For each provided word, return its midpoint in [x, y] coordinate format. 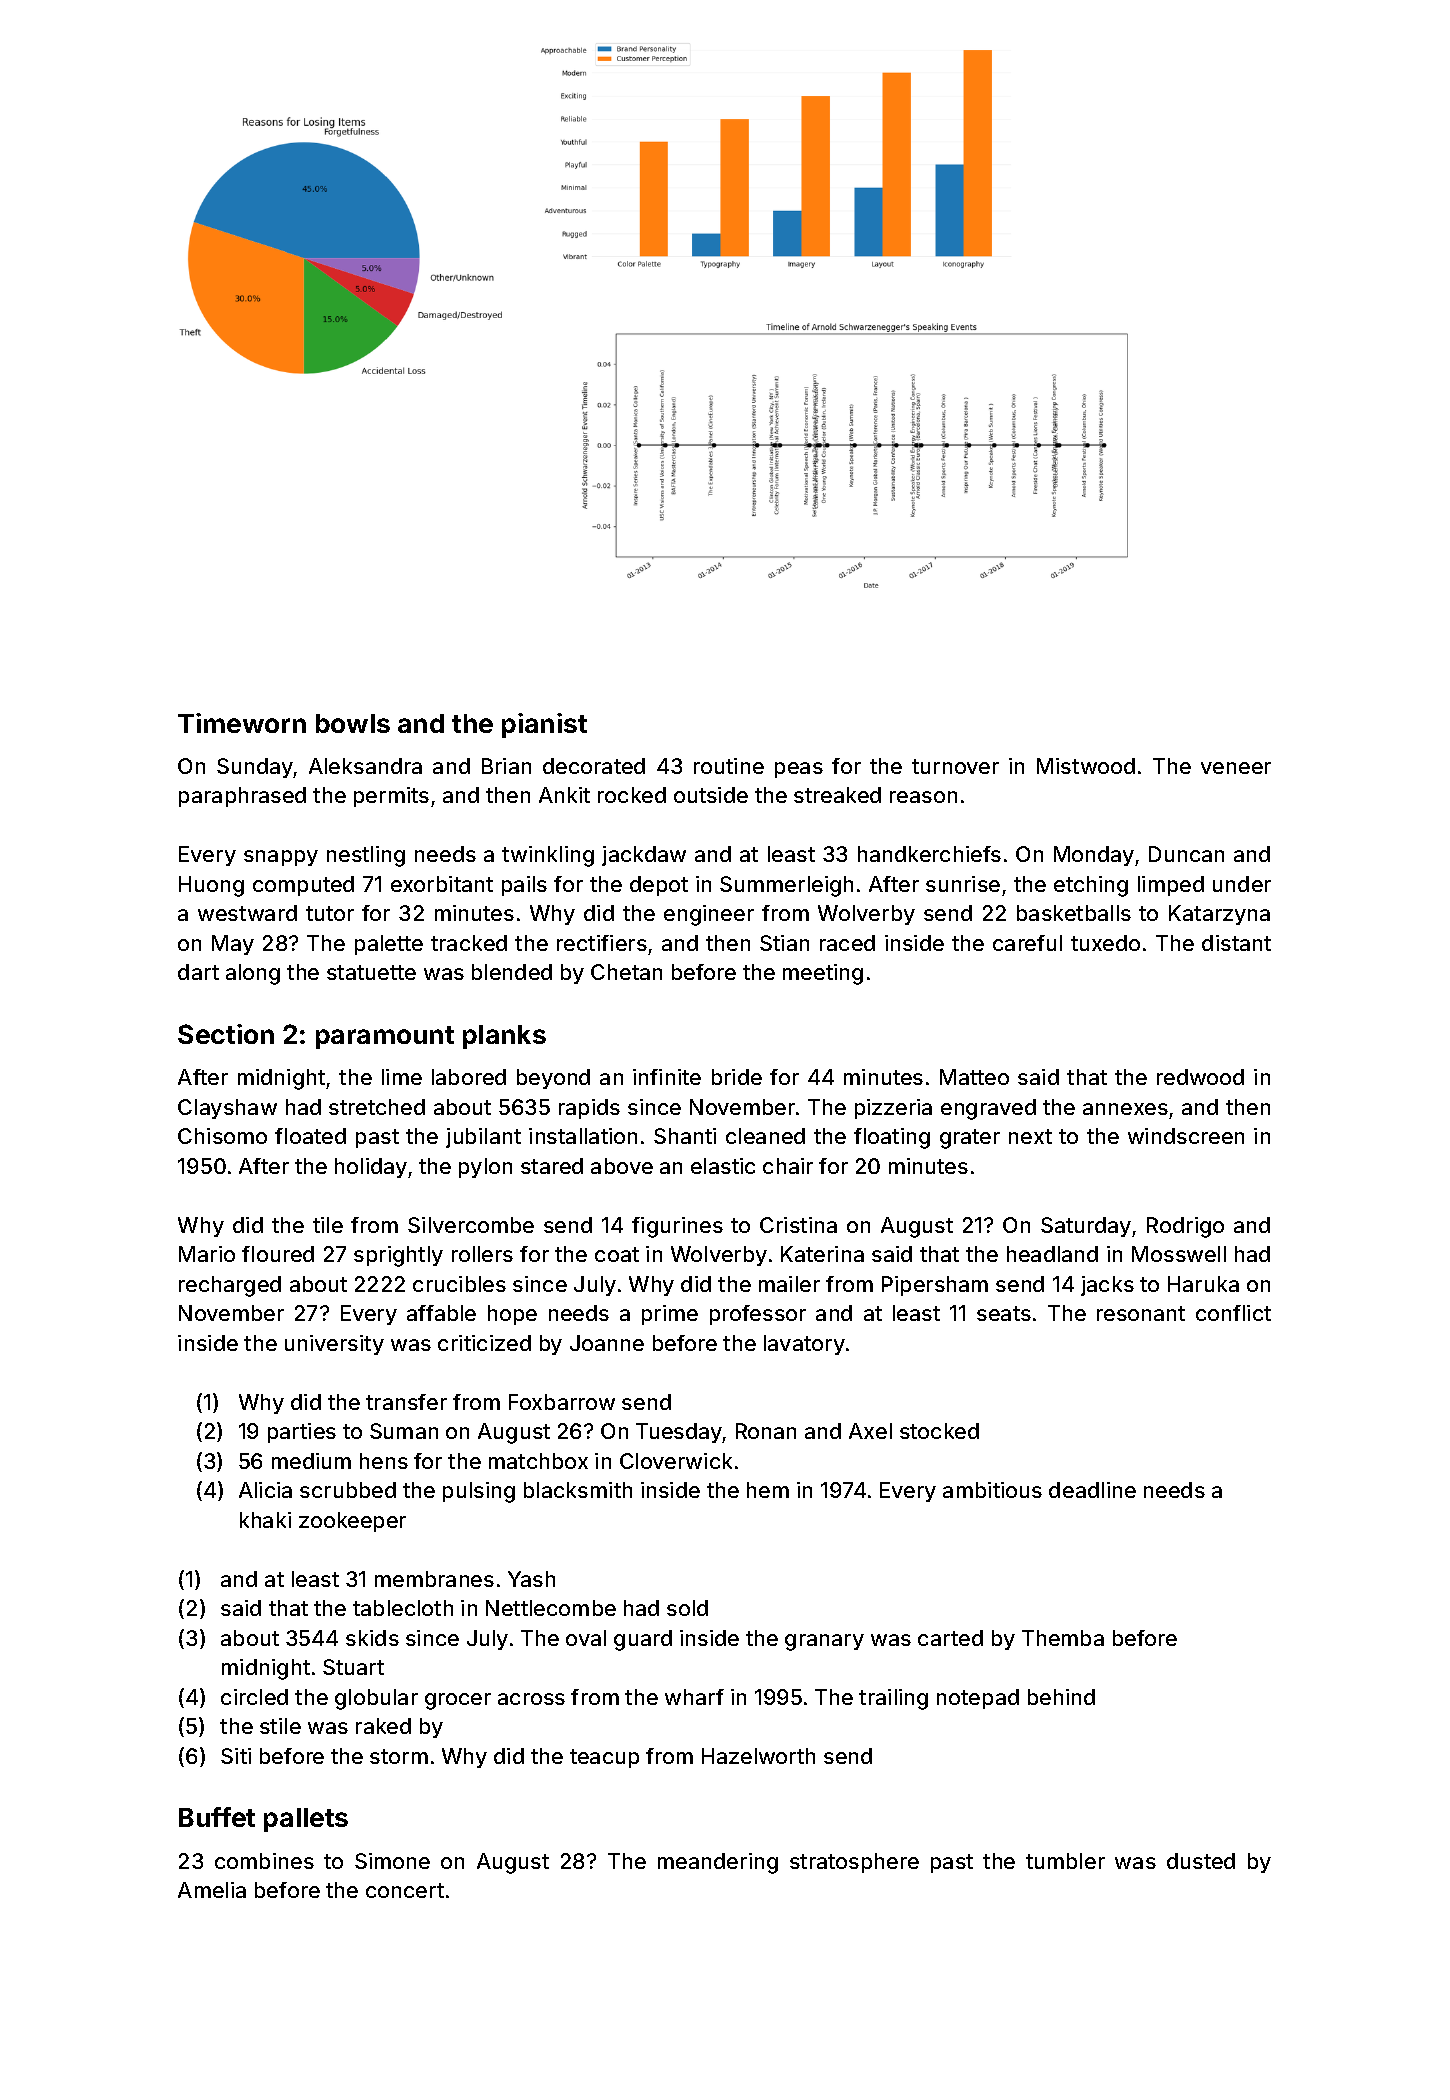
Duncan [1186, 854]
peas [799, 770]
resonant [1141, 1313]
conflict [1233, 1313]
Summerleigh [786, 886]
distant [1236, 943]
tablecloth [403, 1608]
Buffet [217, 1817]
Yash [531, 1579]
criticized [484, 1343]
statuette [371, 972]
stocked [939, 1431]
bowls [353, 723]
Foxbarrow [562, 1402]
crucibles [459, 1284]
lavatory [804, 1345]
